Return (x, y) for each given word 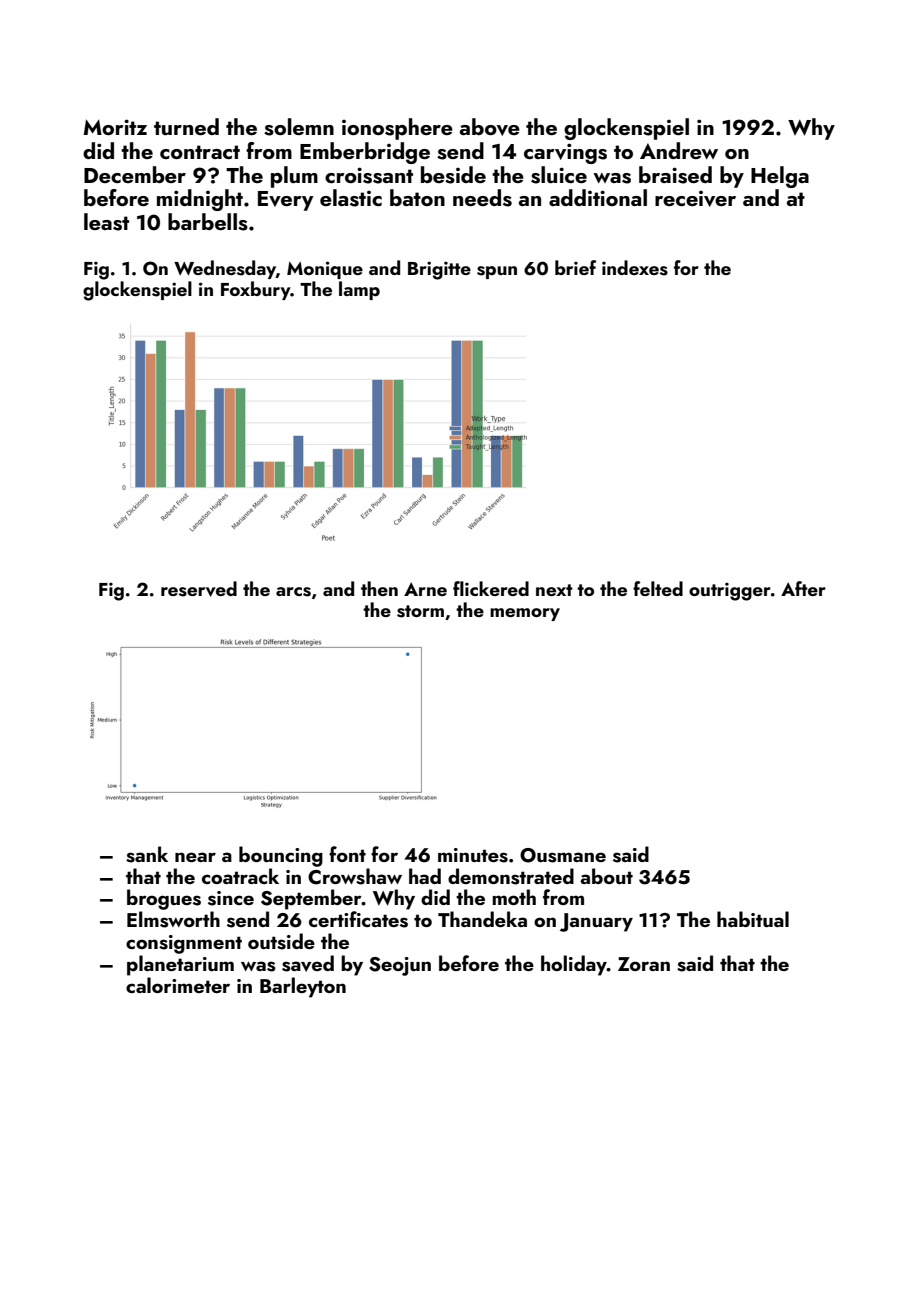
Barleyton (303, 987)
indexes (635, 268)
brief (575, 267)
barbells (208, 222)
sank (147, 854)
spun (497, 272)
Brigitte (439, 270)
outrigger (730, 591)
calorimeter (178, 985)
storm (420, 611)
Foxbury (256, 290)
